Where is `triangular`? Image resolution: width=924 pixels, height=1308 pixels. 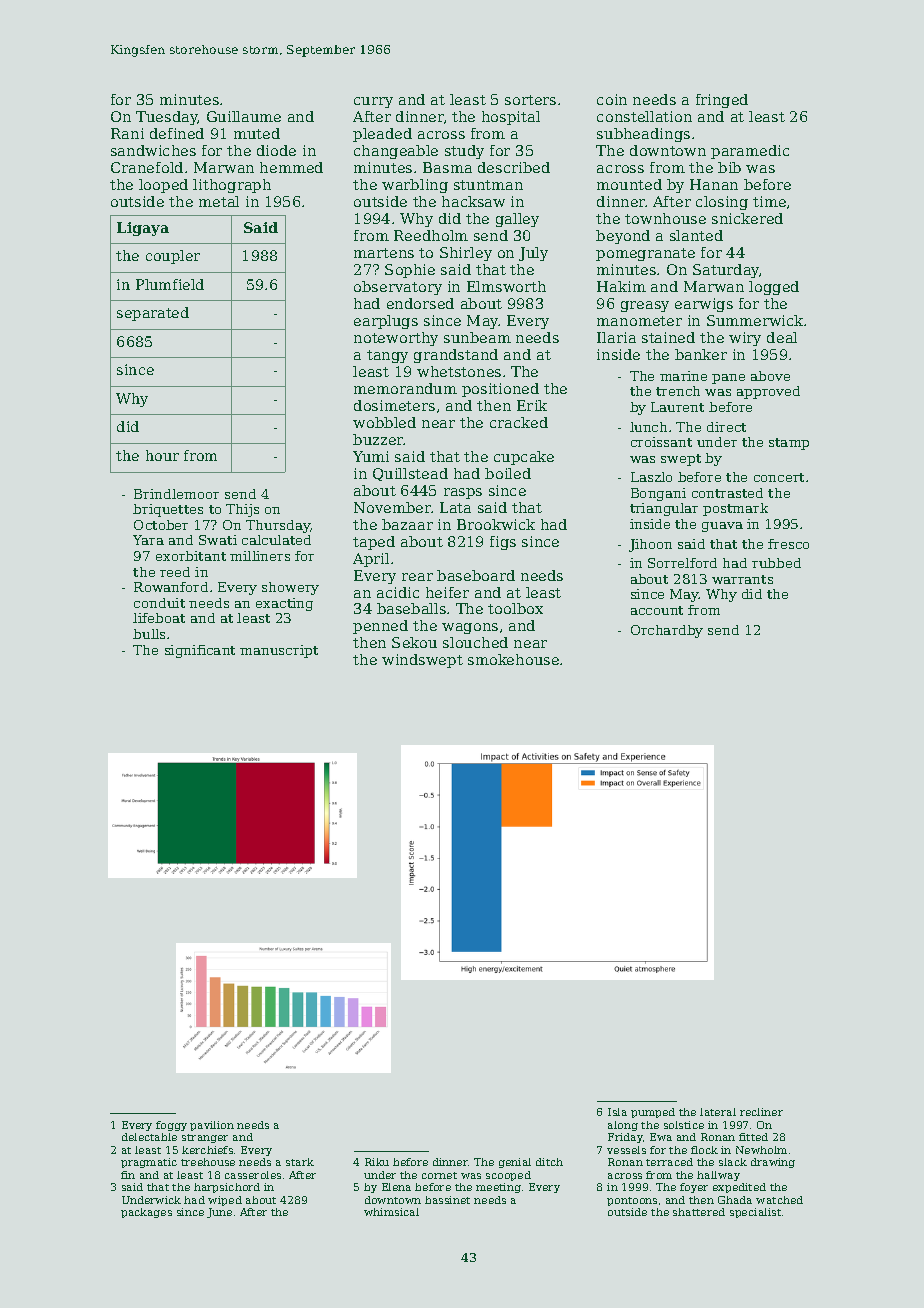 triangular is located at coordinates (664, 509).
